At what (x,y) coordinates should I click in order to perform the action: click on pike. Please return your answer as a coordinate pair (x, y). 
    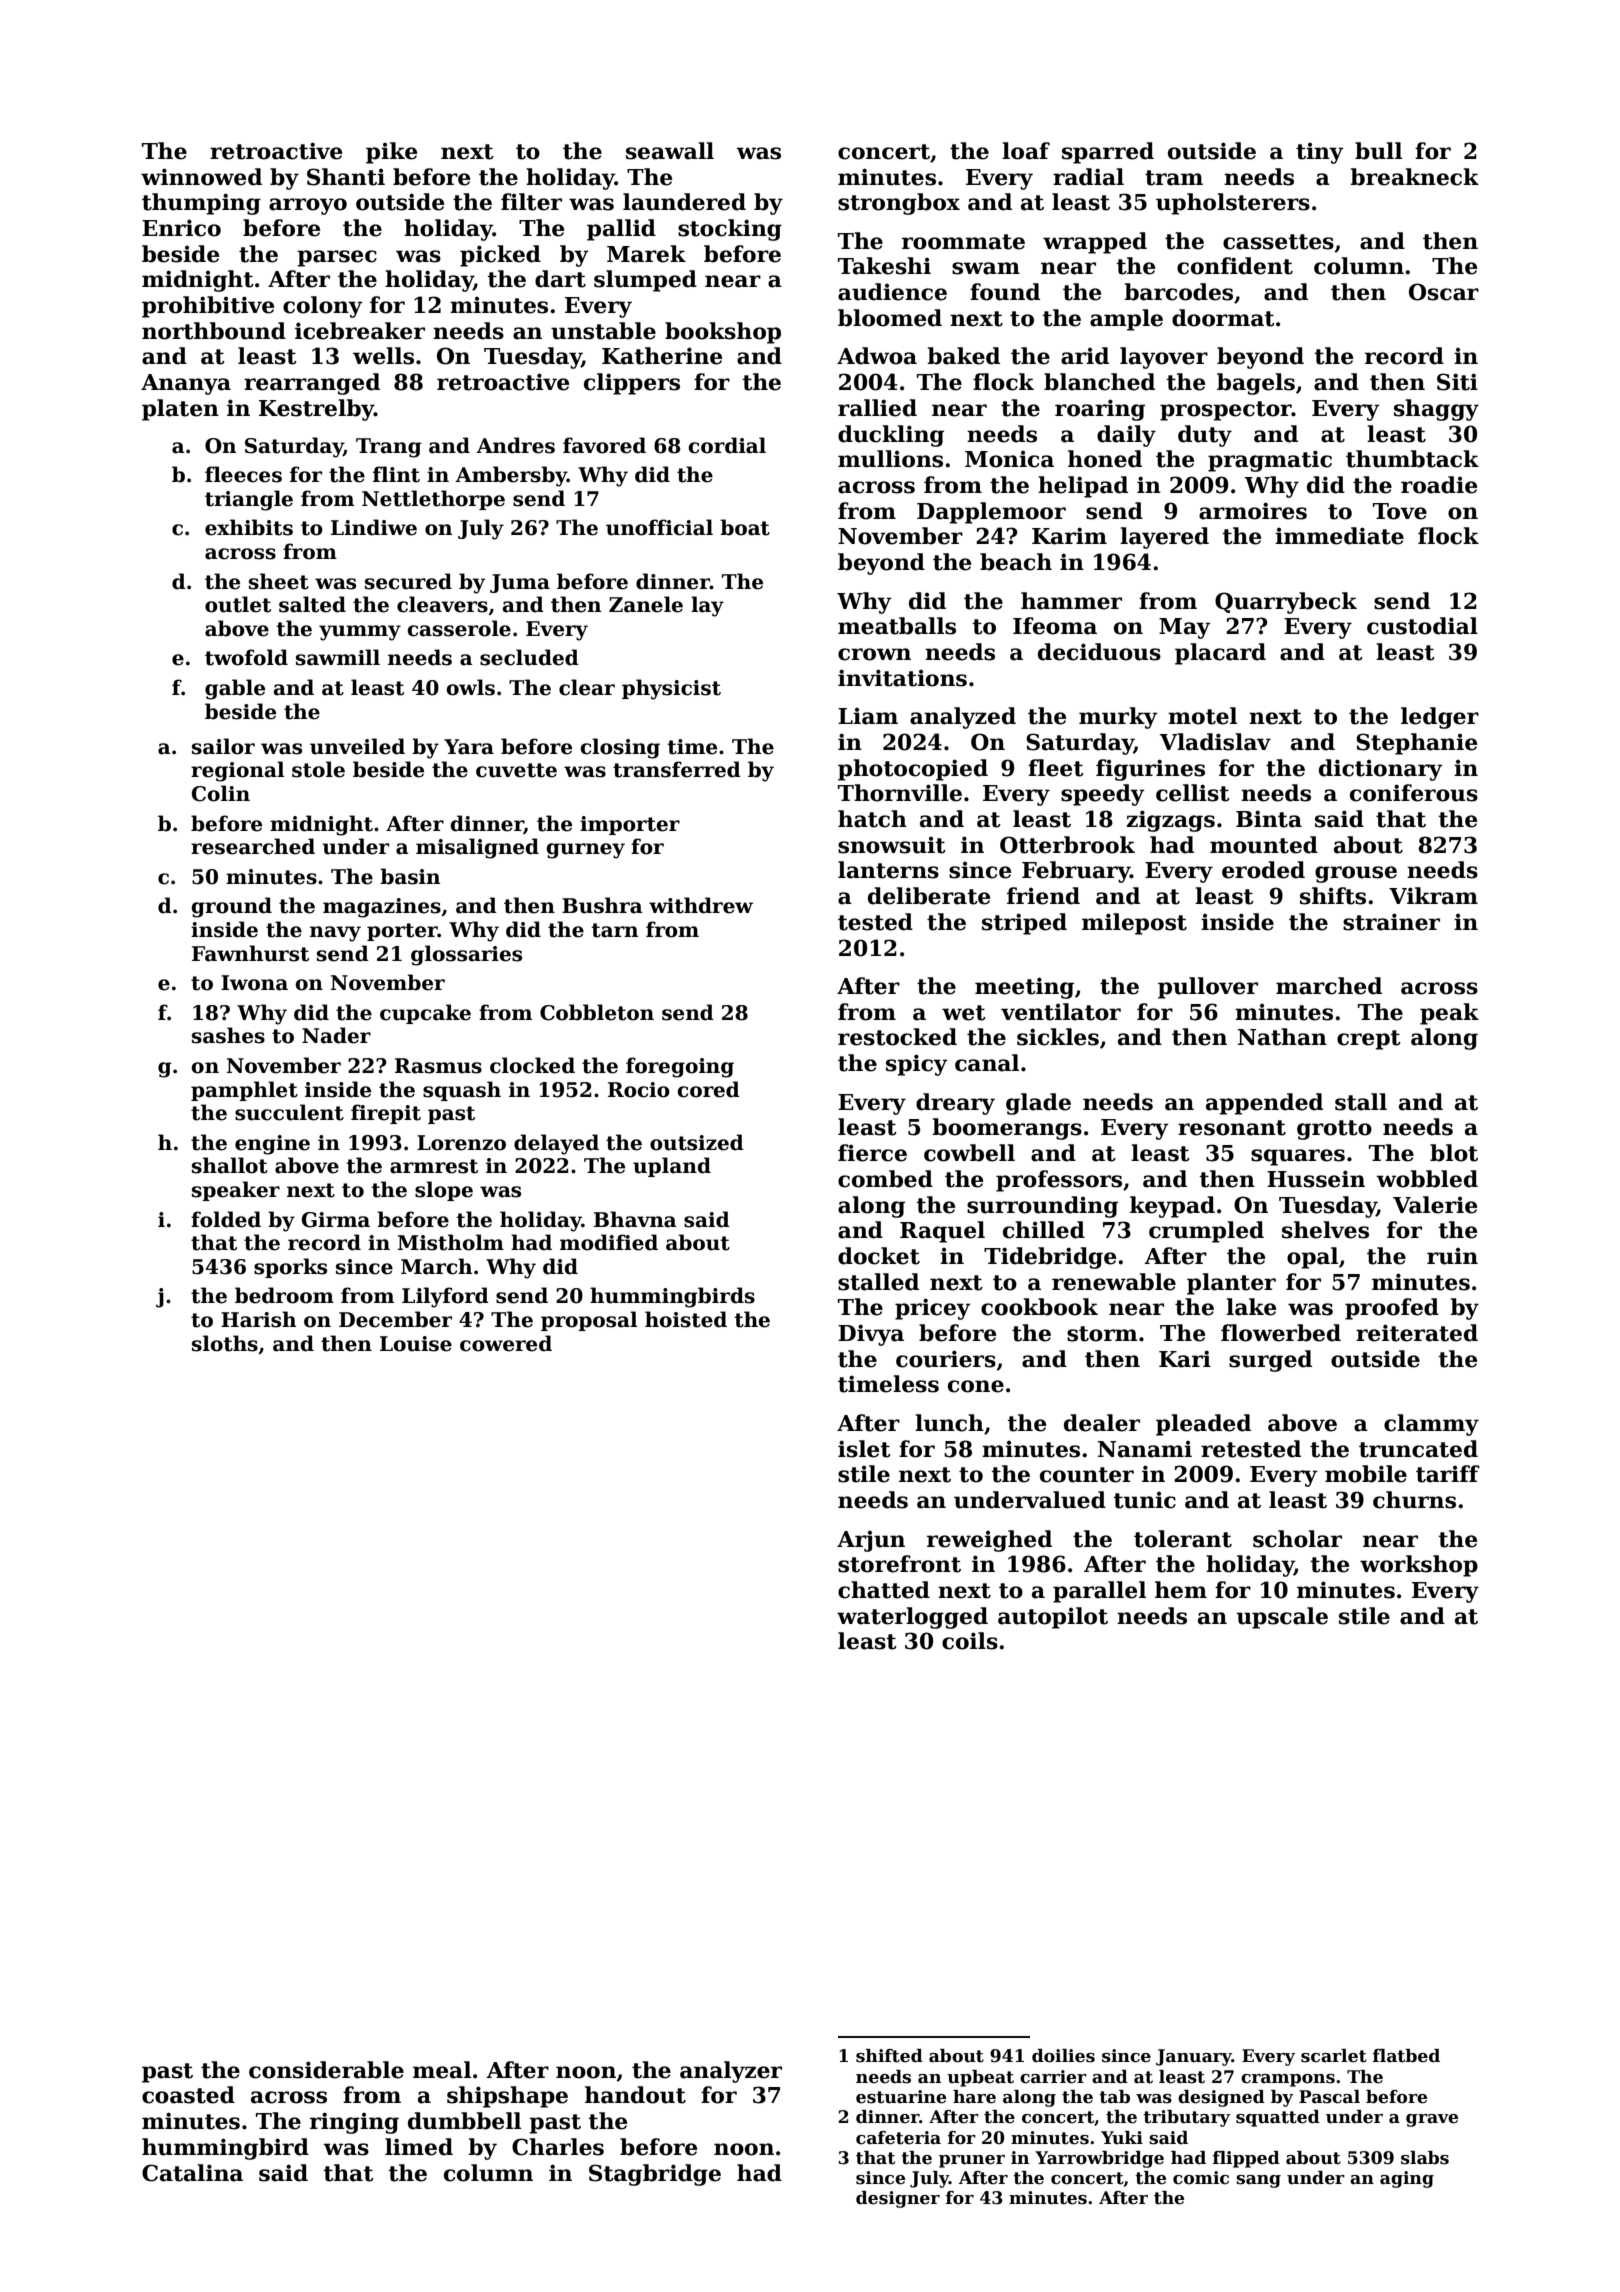
    Looking at the image, I should click on (391, 153).
